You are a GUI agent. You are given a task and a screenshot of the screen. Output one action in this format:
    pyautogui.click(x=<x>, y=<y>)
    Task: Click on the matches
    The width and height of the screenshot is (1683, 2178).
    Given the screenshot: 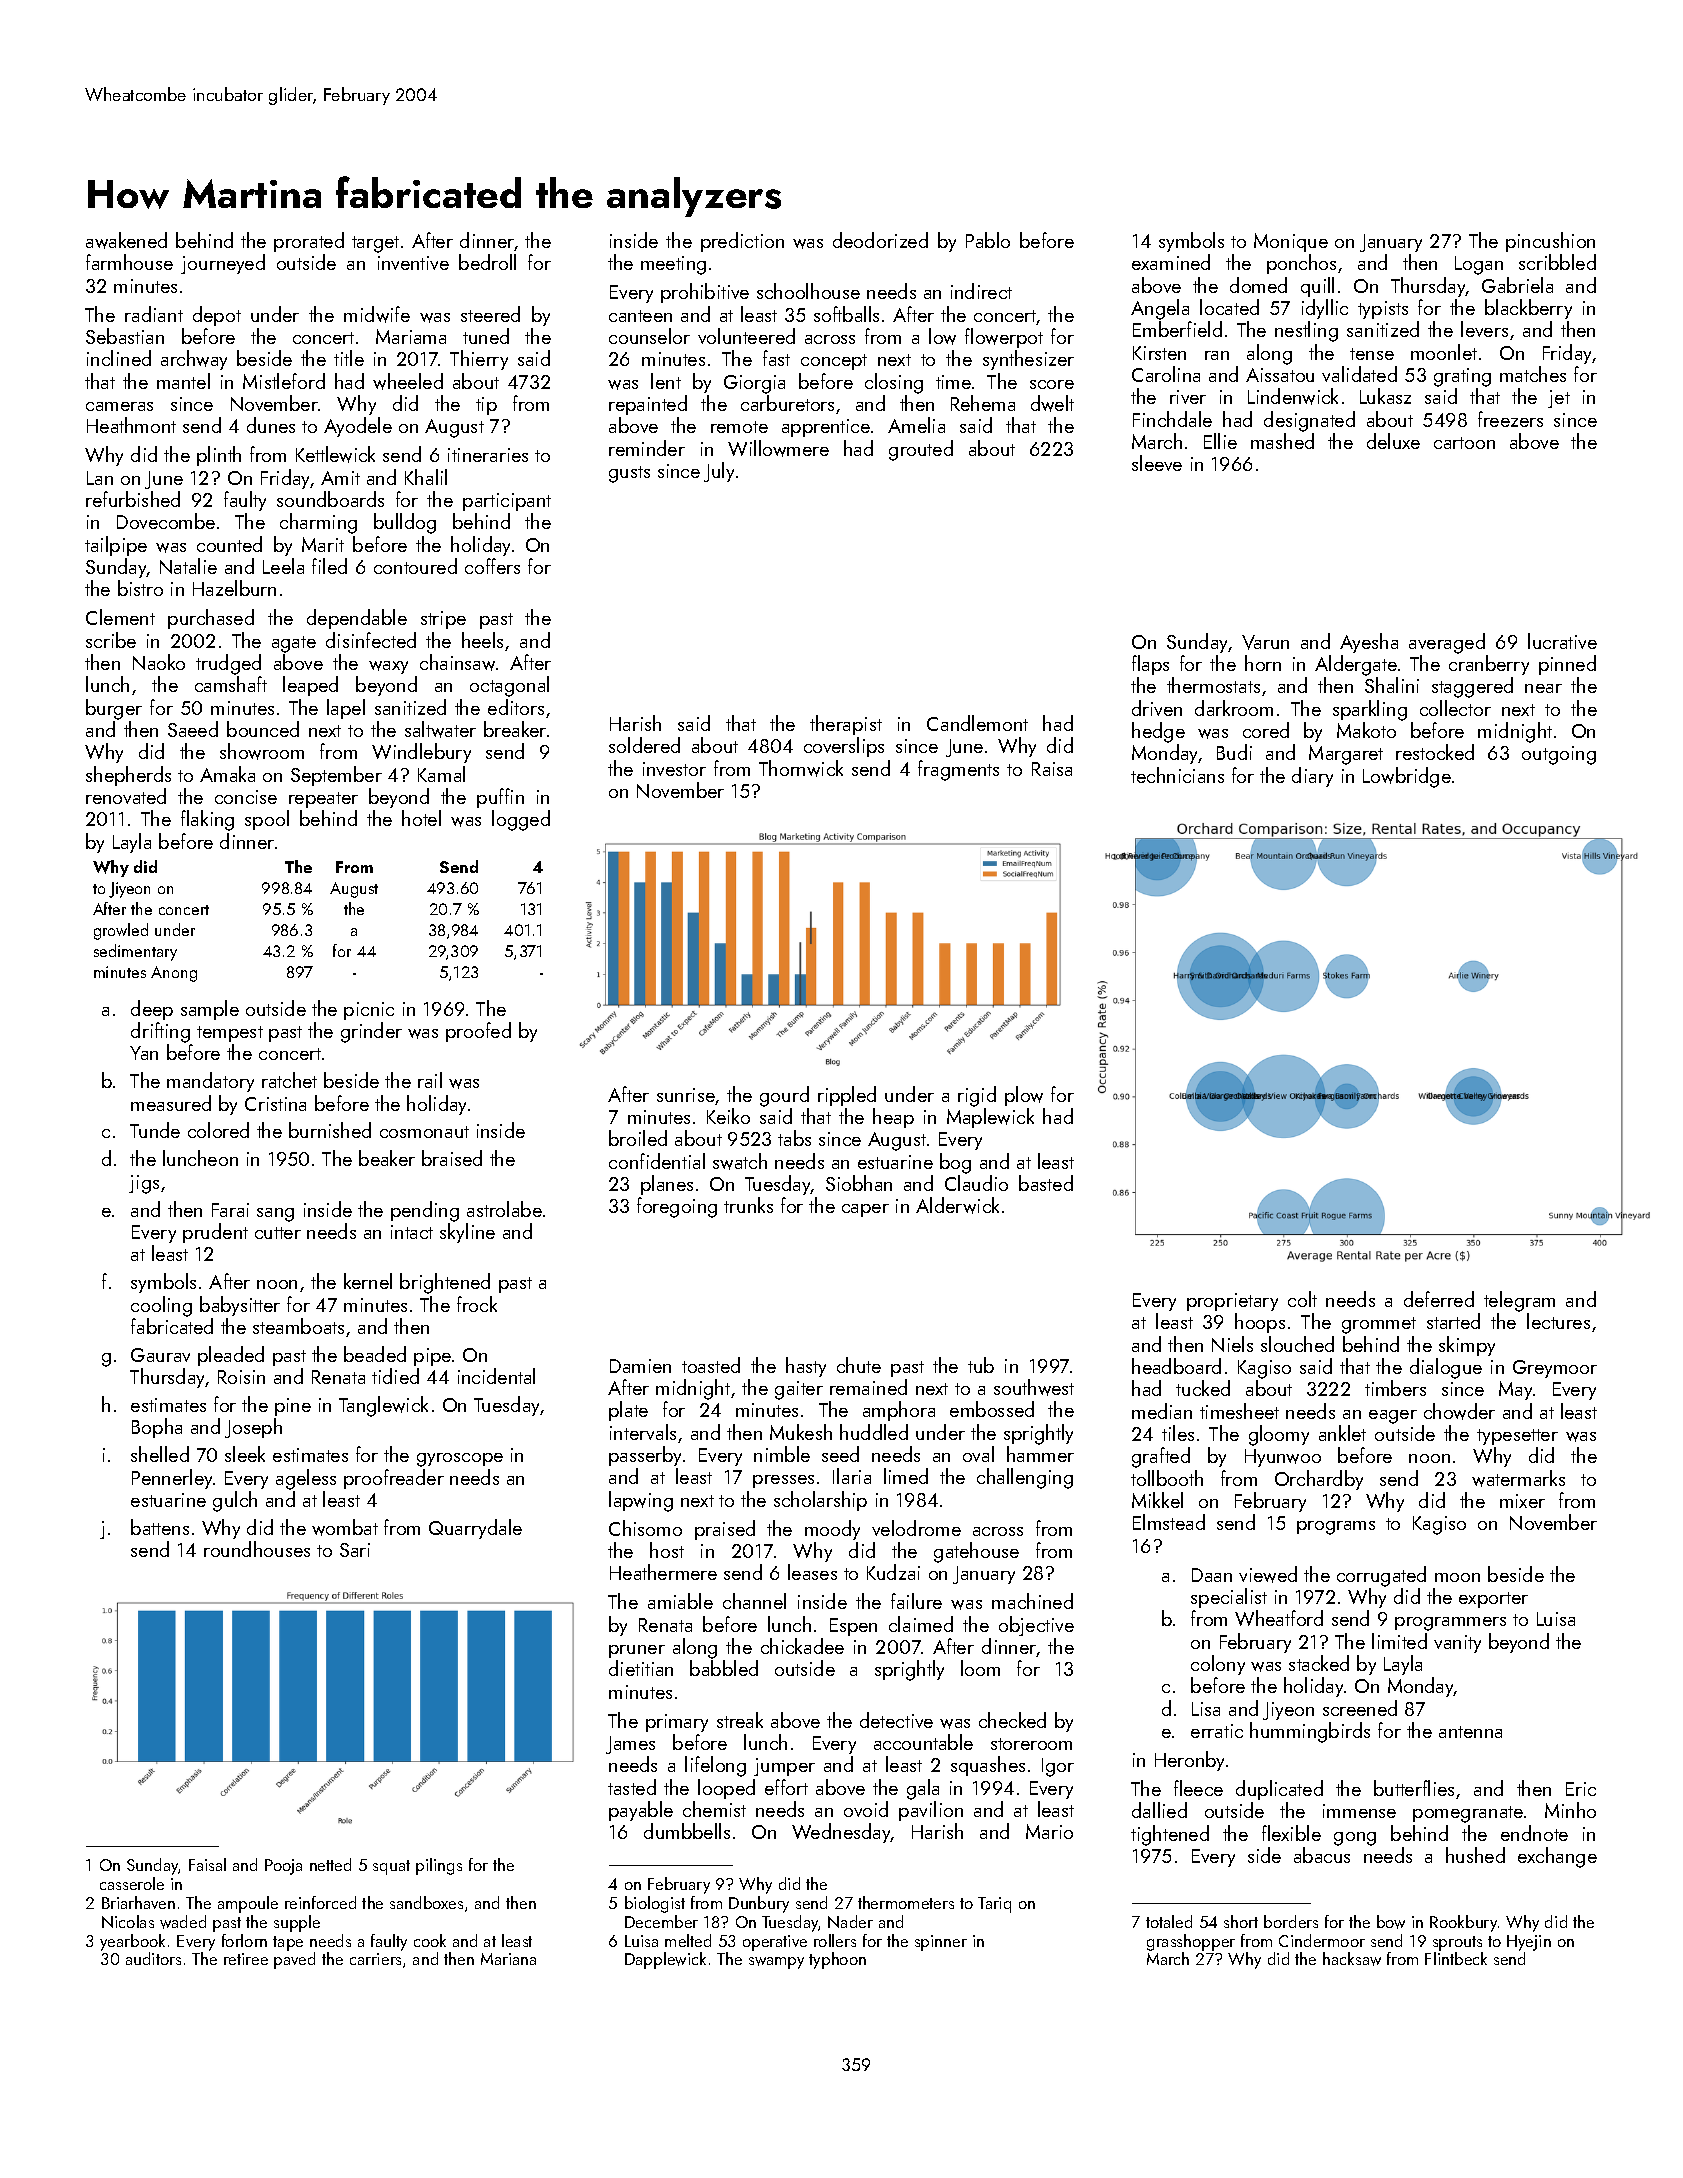 What is the action you would take?
    pyautogui.click(x=1533, y=374)
